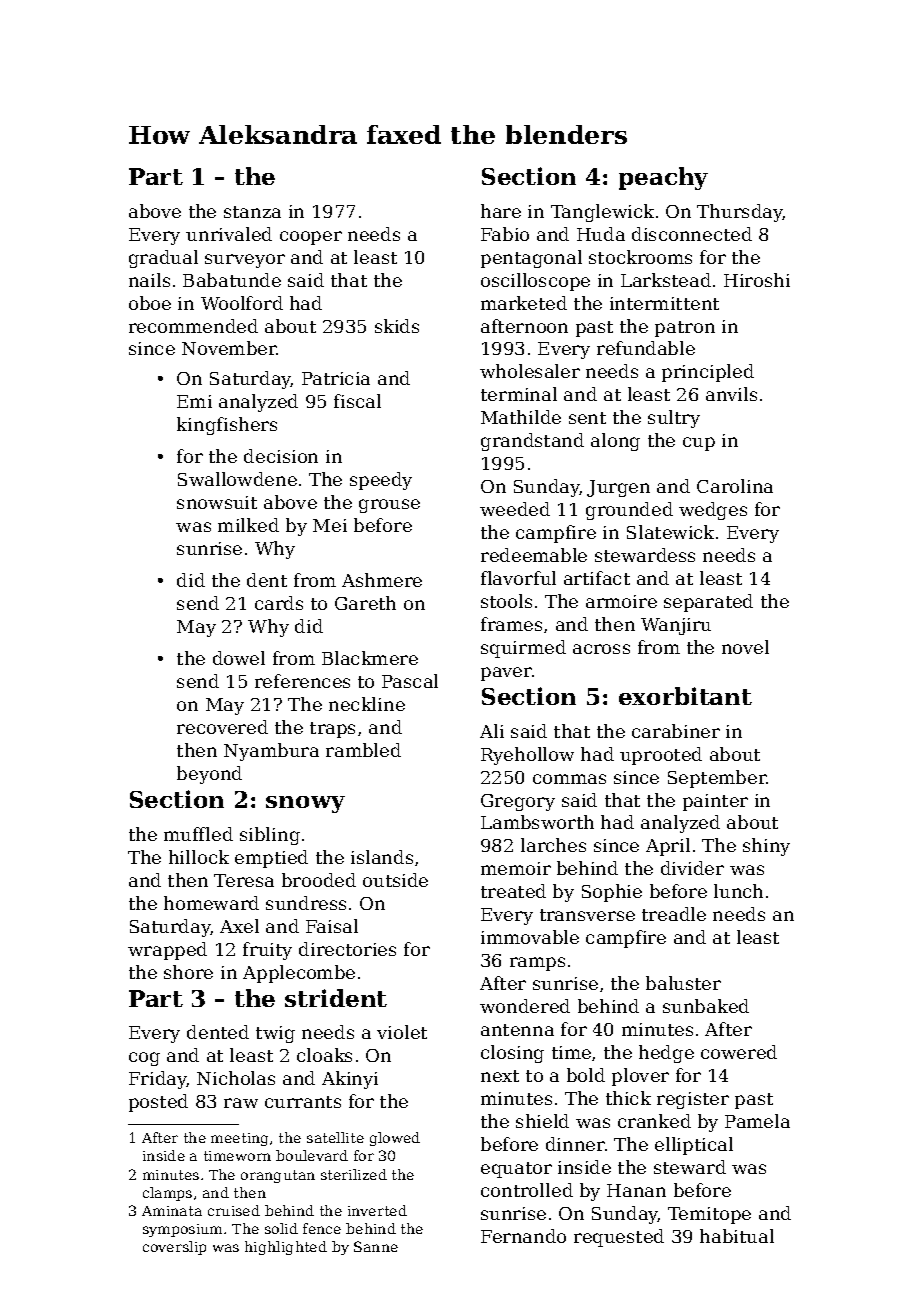  What do you see at coordinates (500, 1076) in the page?
I see `next` at bounding box center [500, 1076].
